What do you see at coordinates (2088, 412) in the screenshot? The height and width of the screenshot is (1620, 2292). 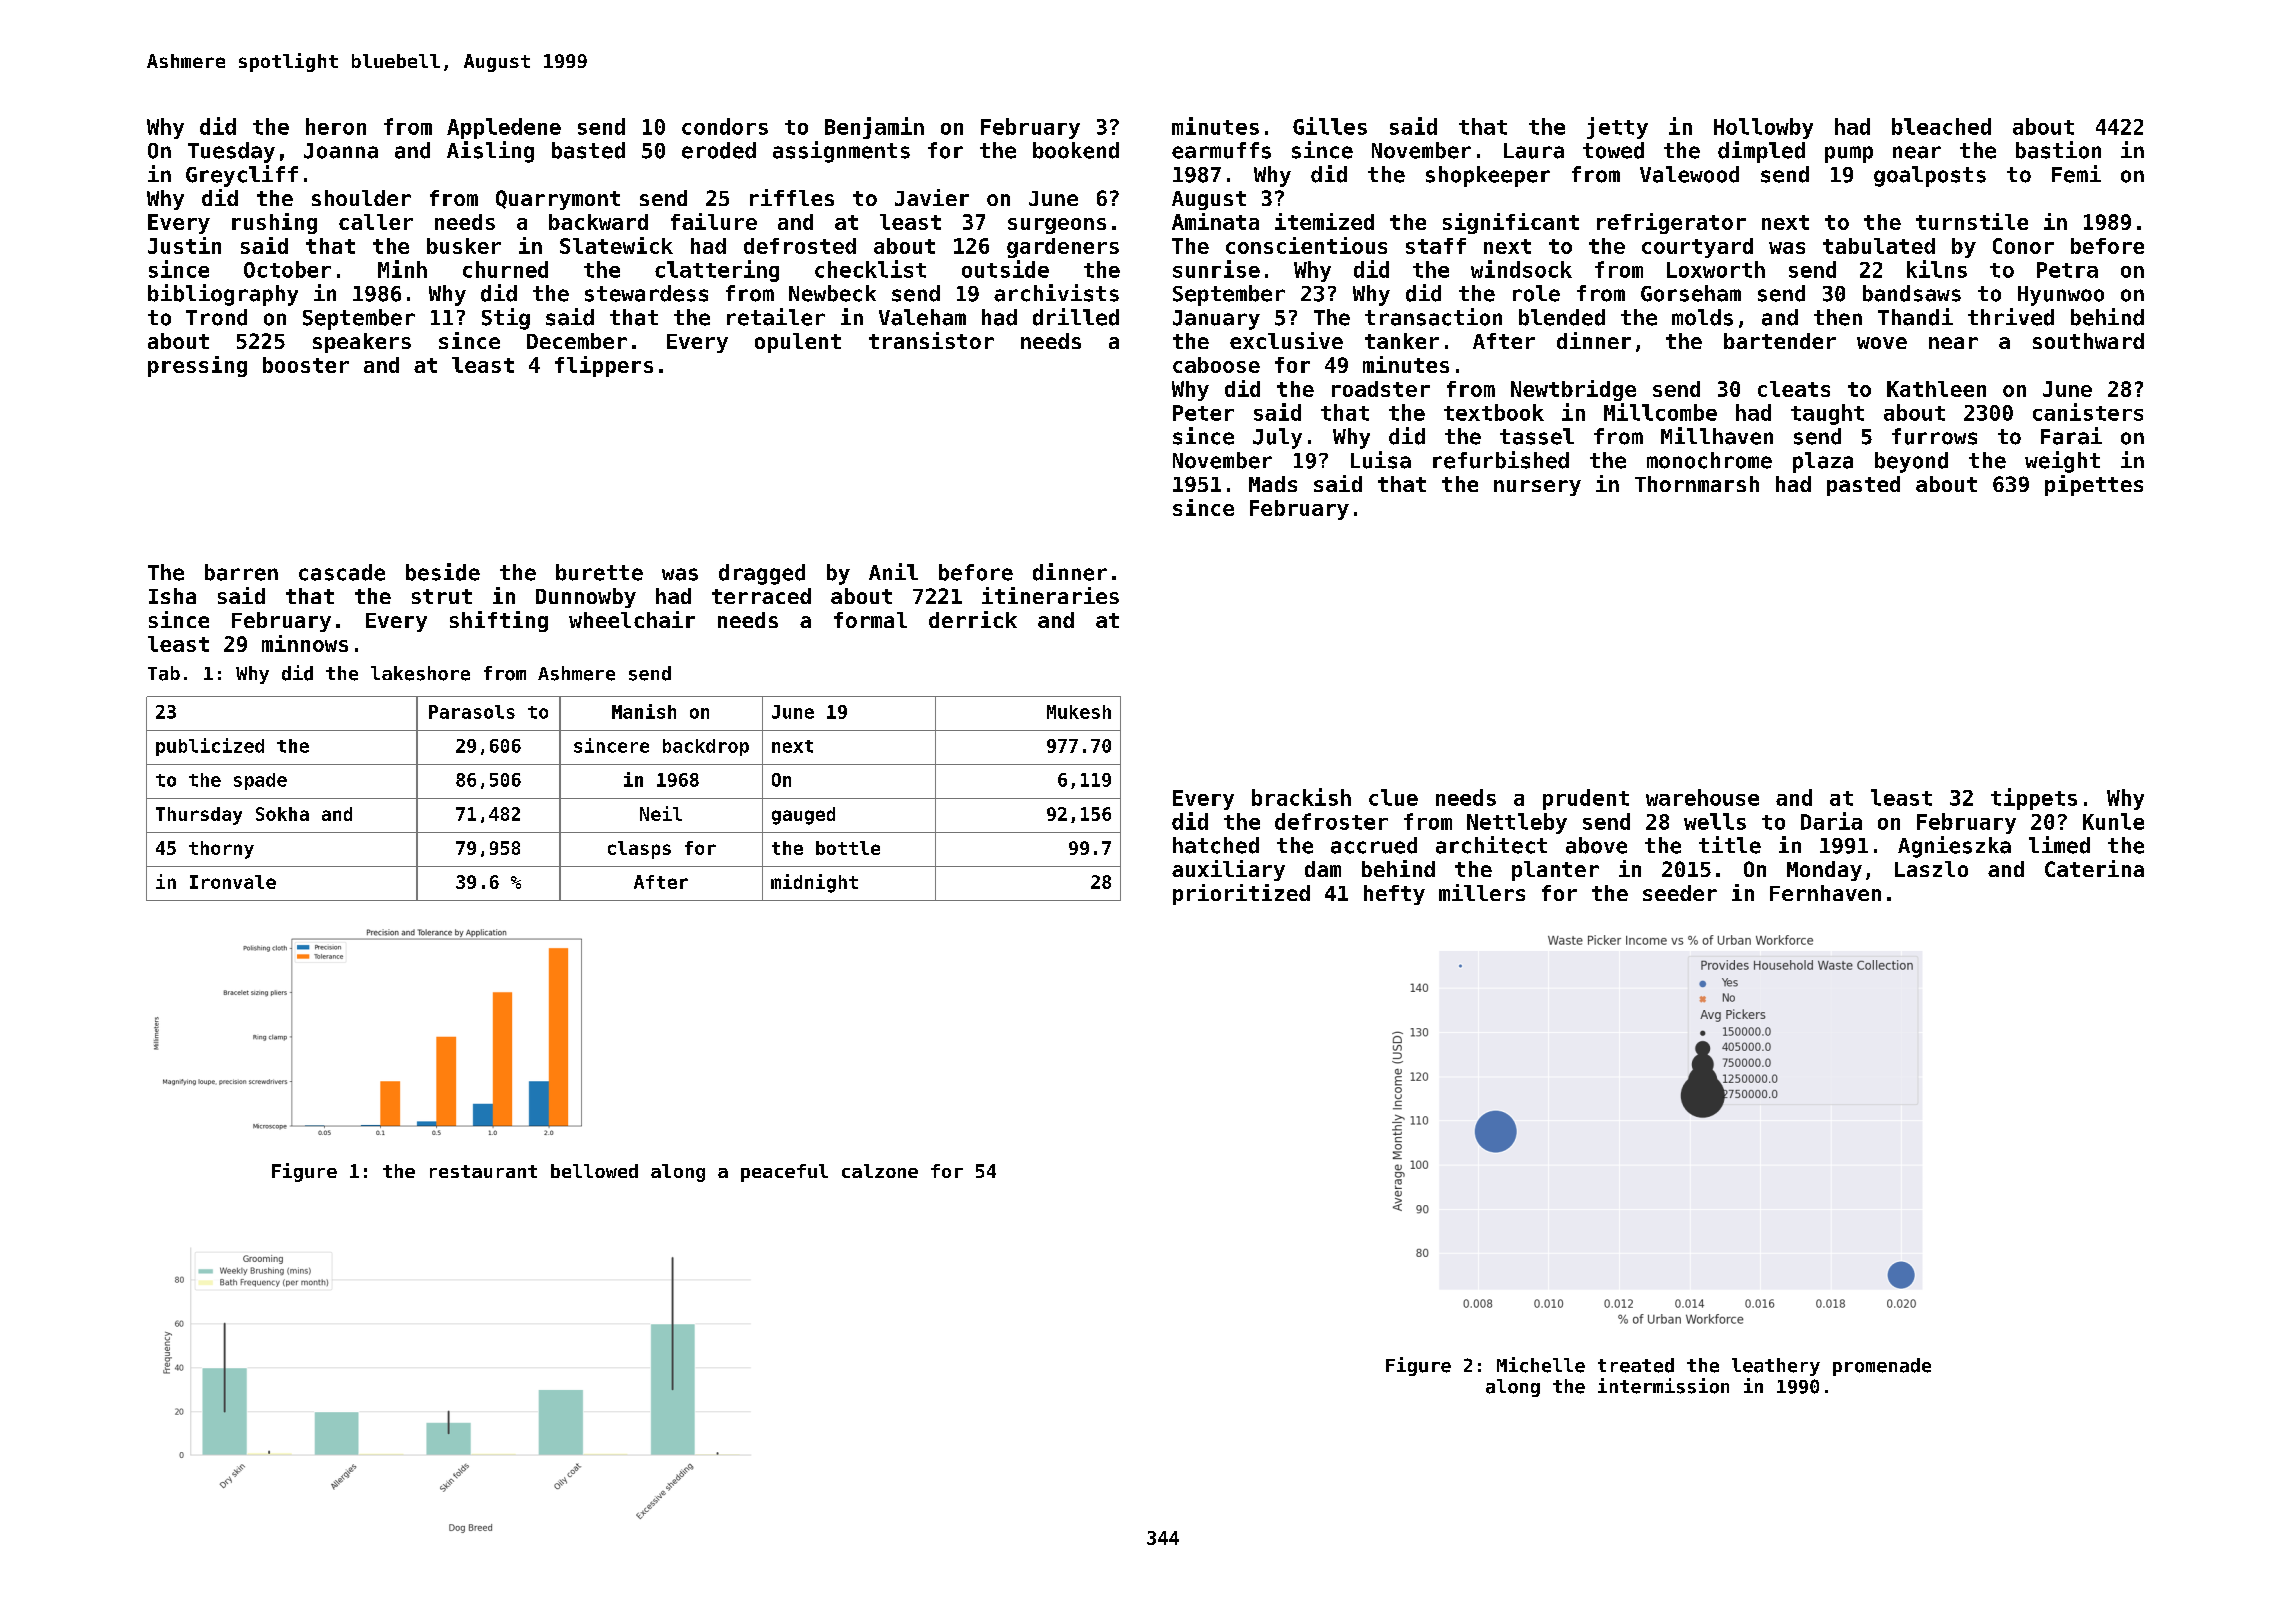 I see `canisters` at bounding box center [2088, 412].
